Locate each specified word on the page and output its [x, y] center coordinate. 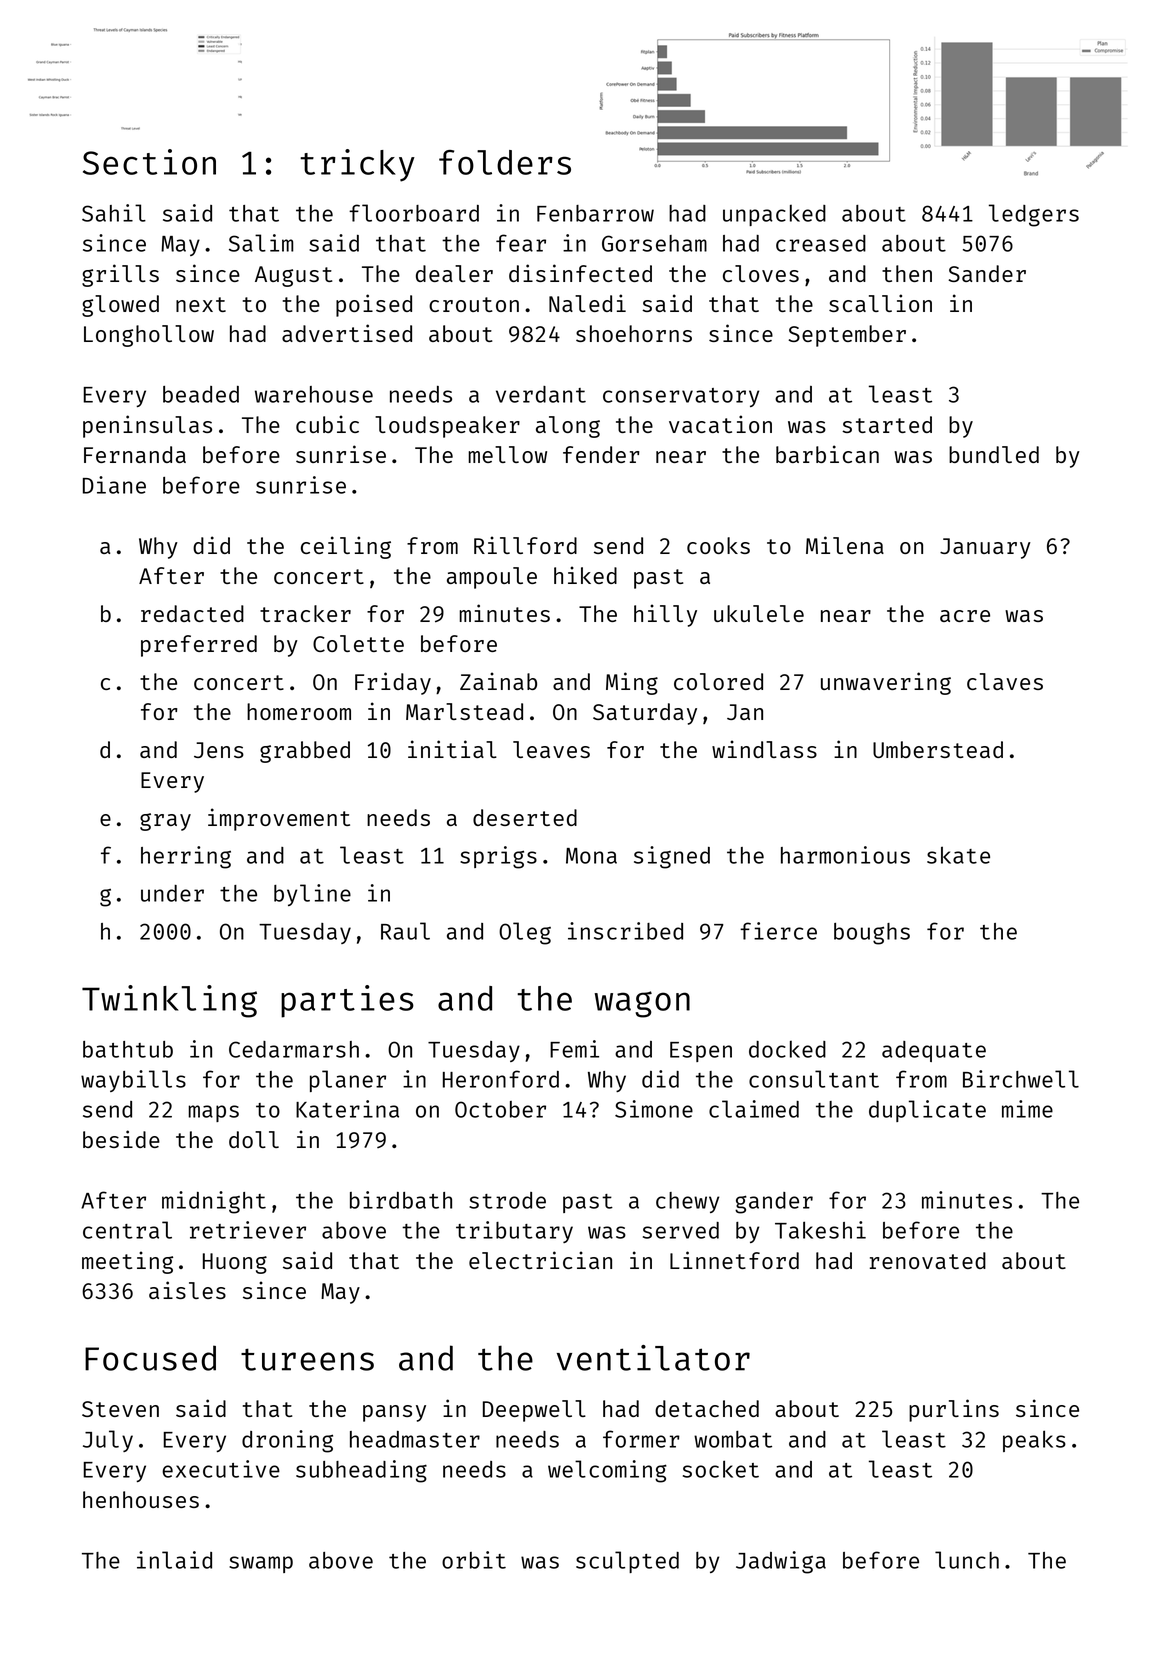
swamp [261, 1564]
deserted [525, 817]
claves [1005, 681]
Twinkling [169, 1001]
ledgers [1034, 215]
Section [149, 162]
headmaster [415, 1439]
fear [521, 243]
